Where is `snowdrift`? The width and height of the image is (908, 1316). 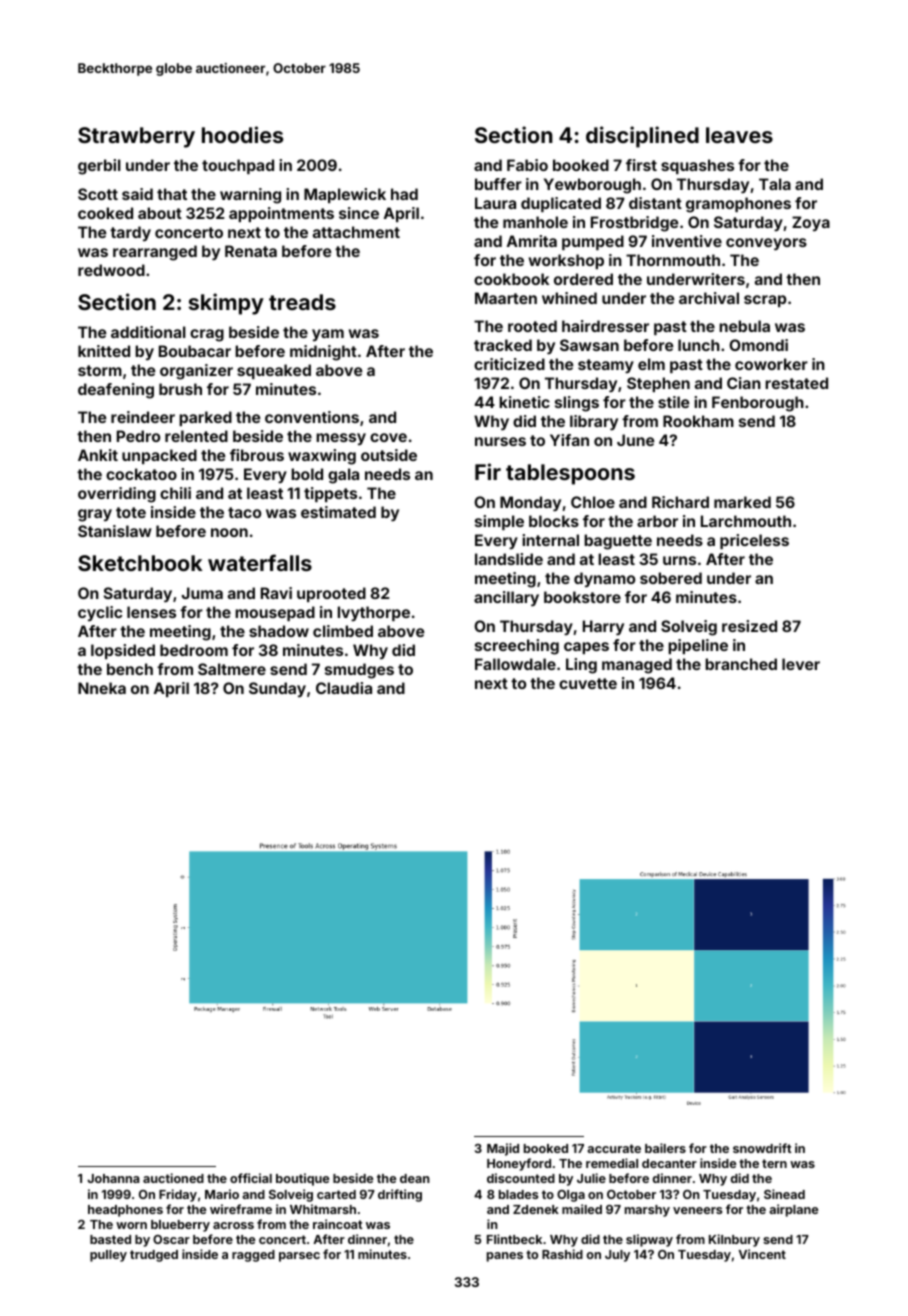
snowdrift is located at coordinates (762, 1148).
